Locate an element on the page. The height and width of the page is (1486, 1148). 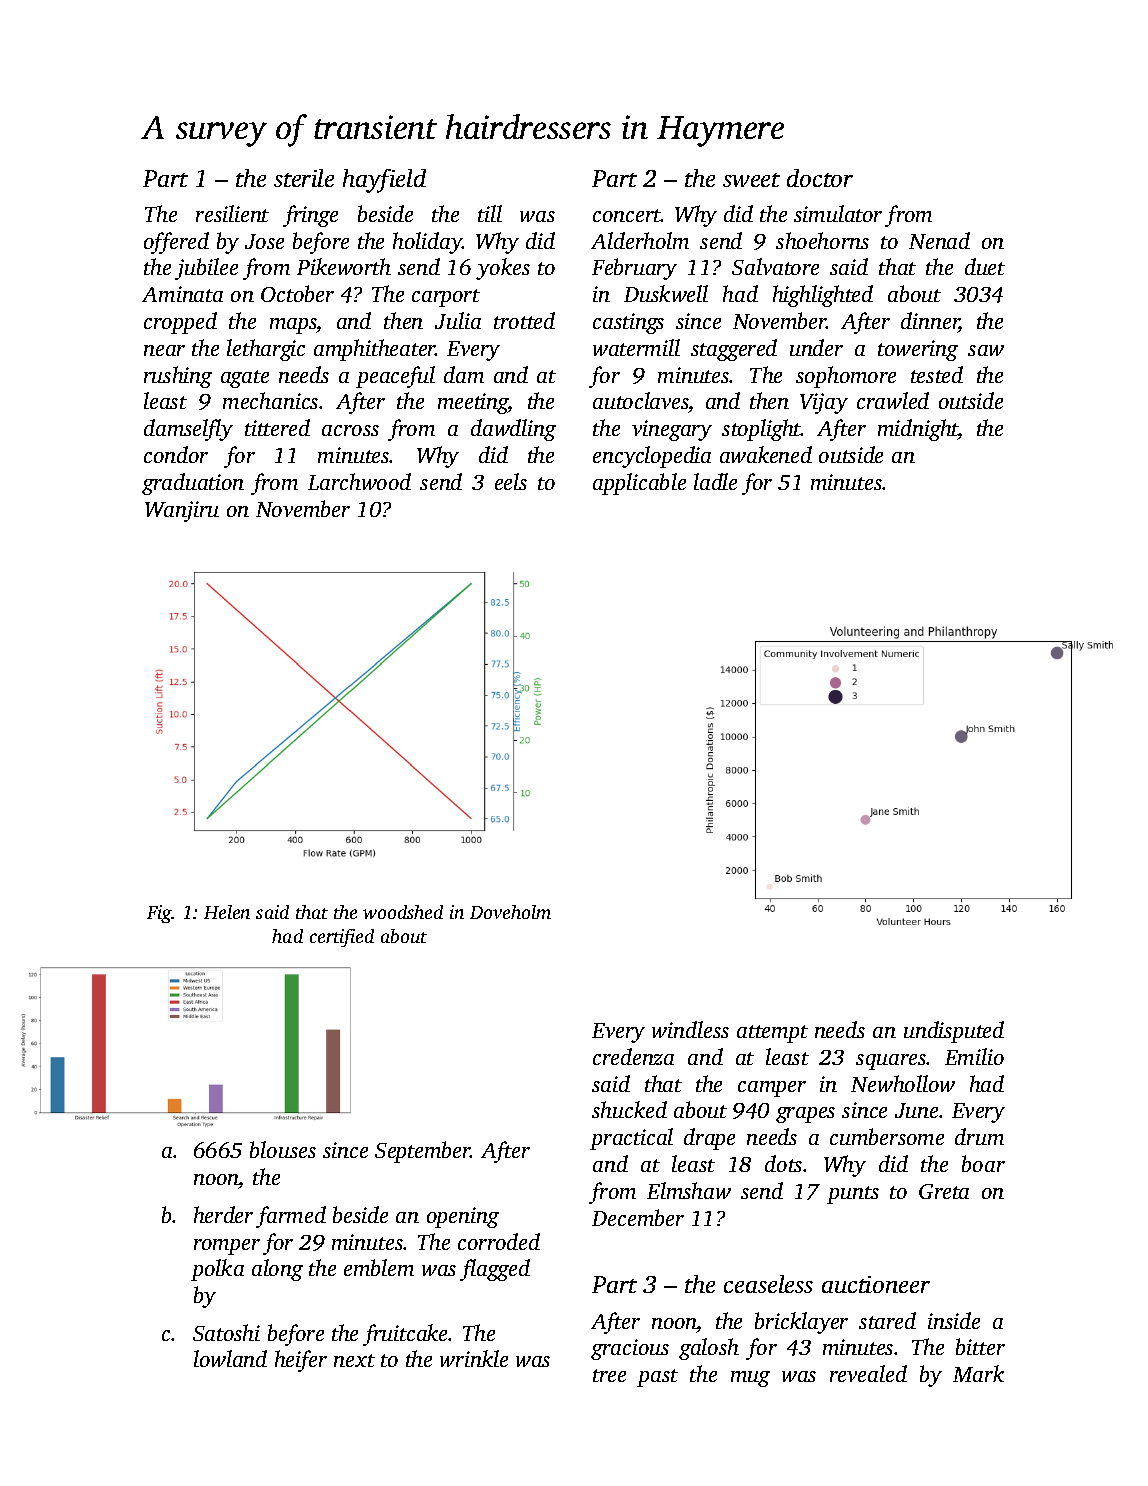
Doveholm is located at coordinates (510, 912).
